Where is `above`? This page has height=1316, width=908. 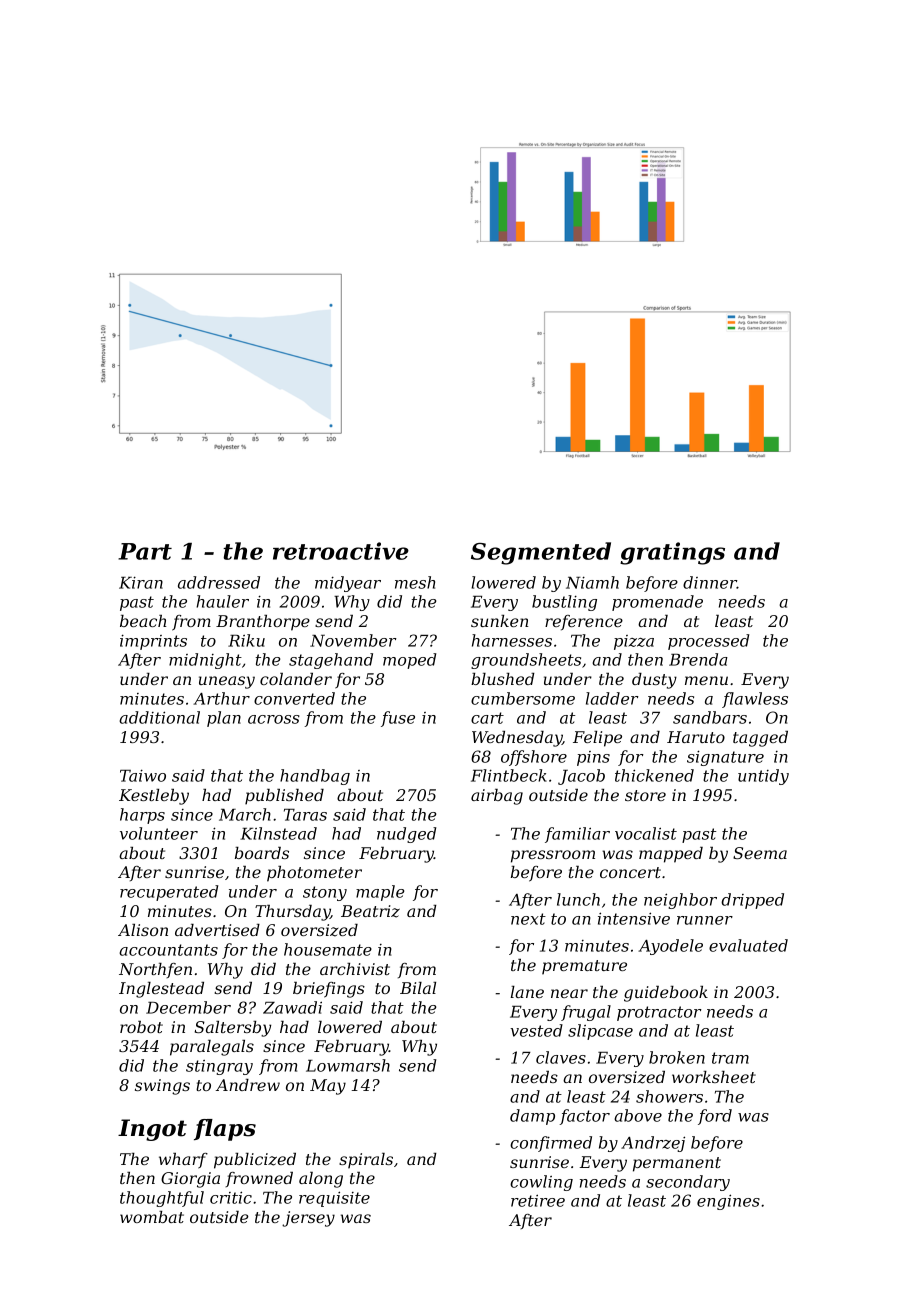 above is located at coordinates (638, 1115).
